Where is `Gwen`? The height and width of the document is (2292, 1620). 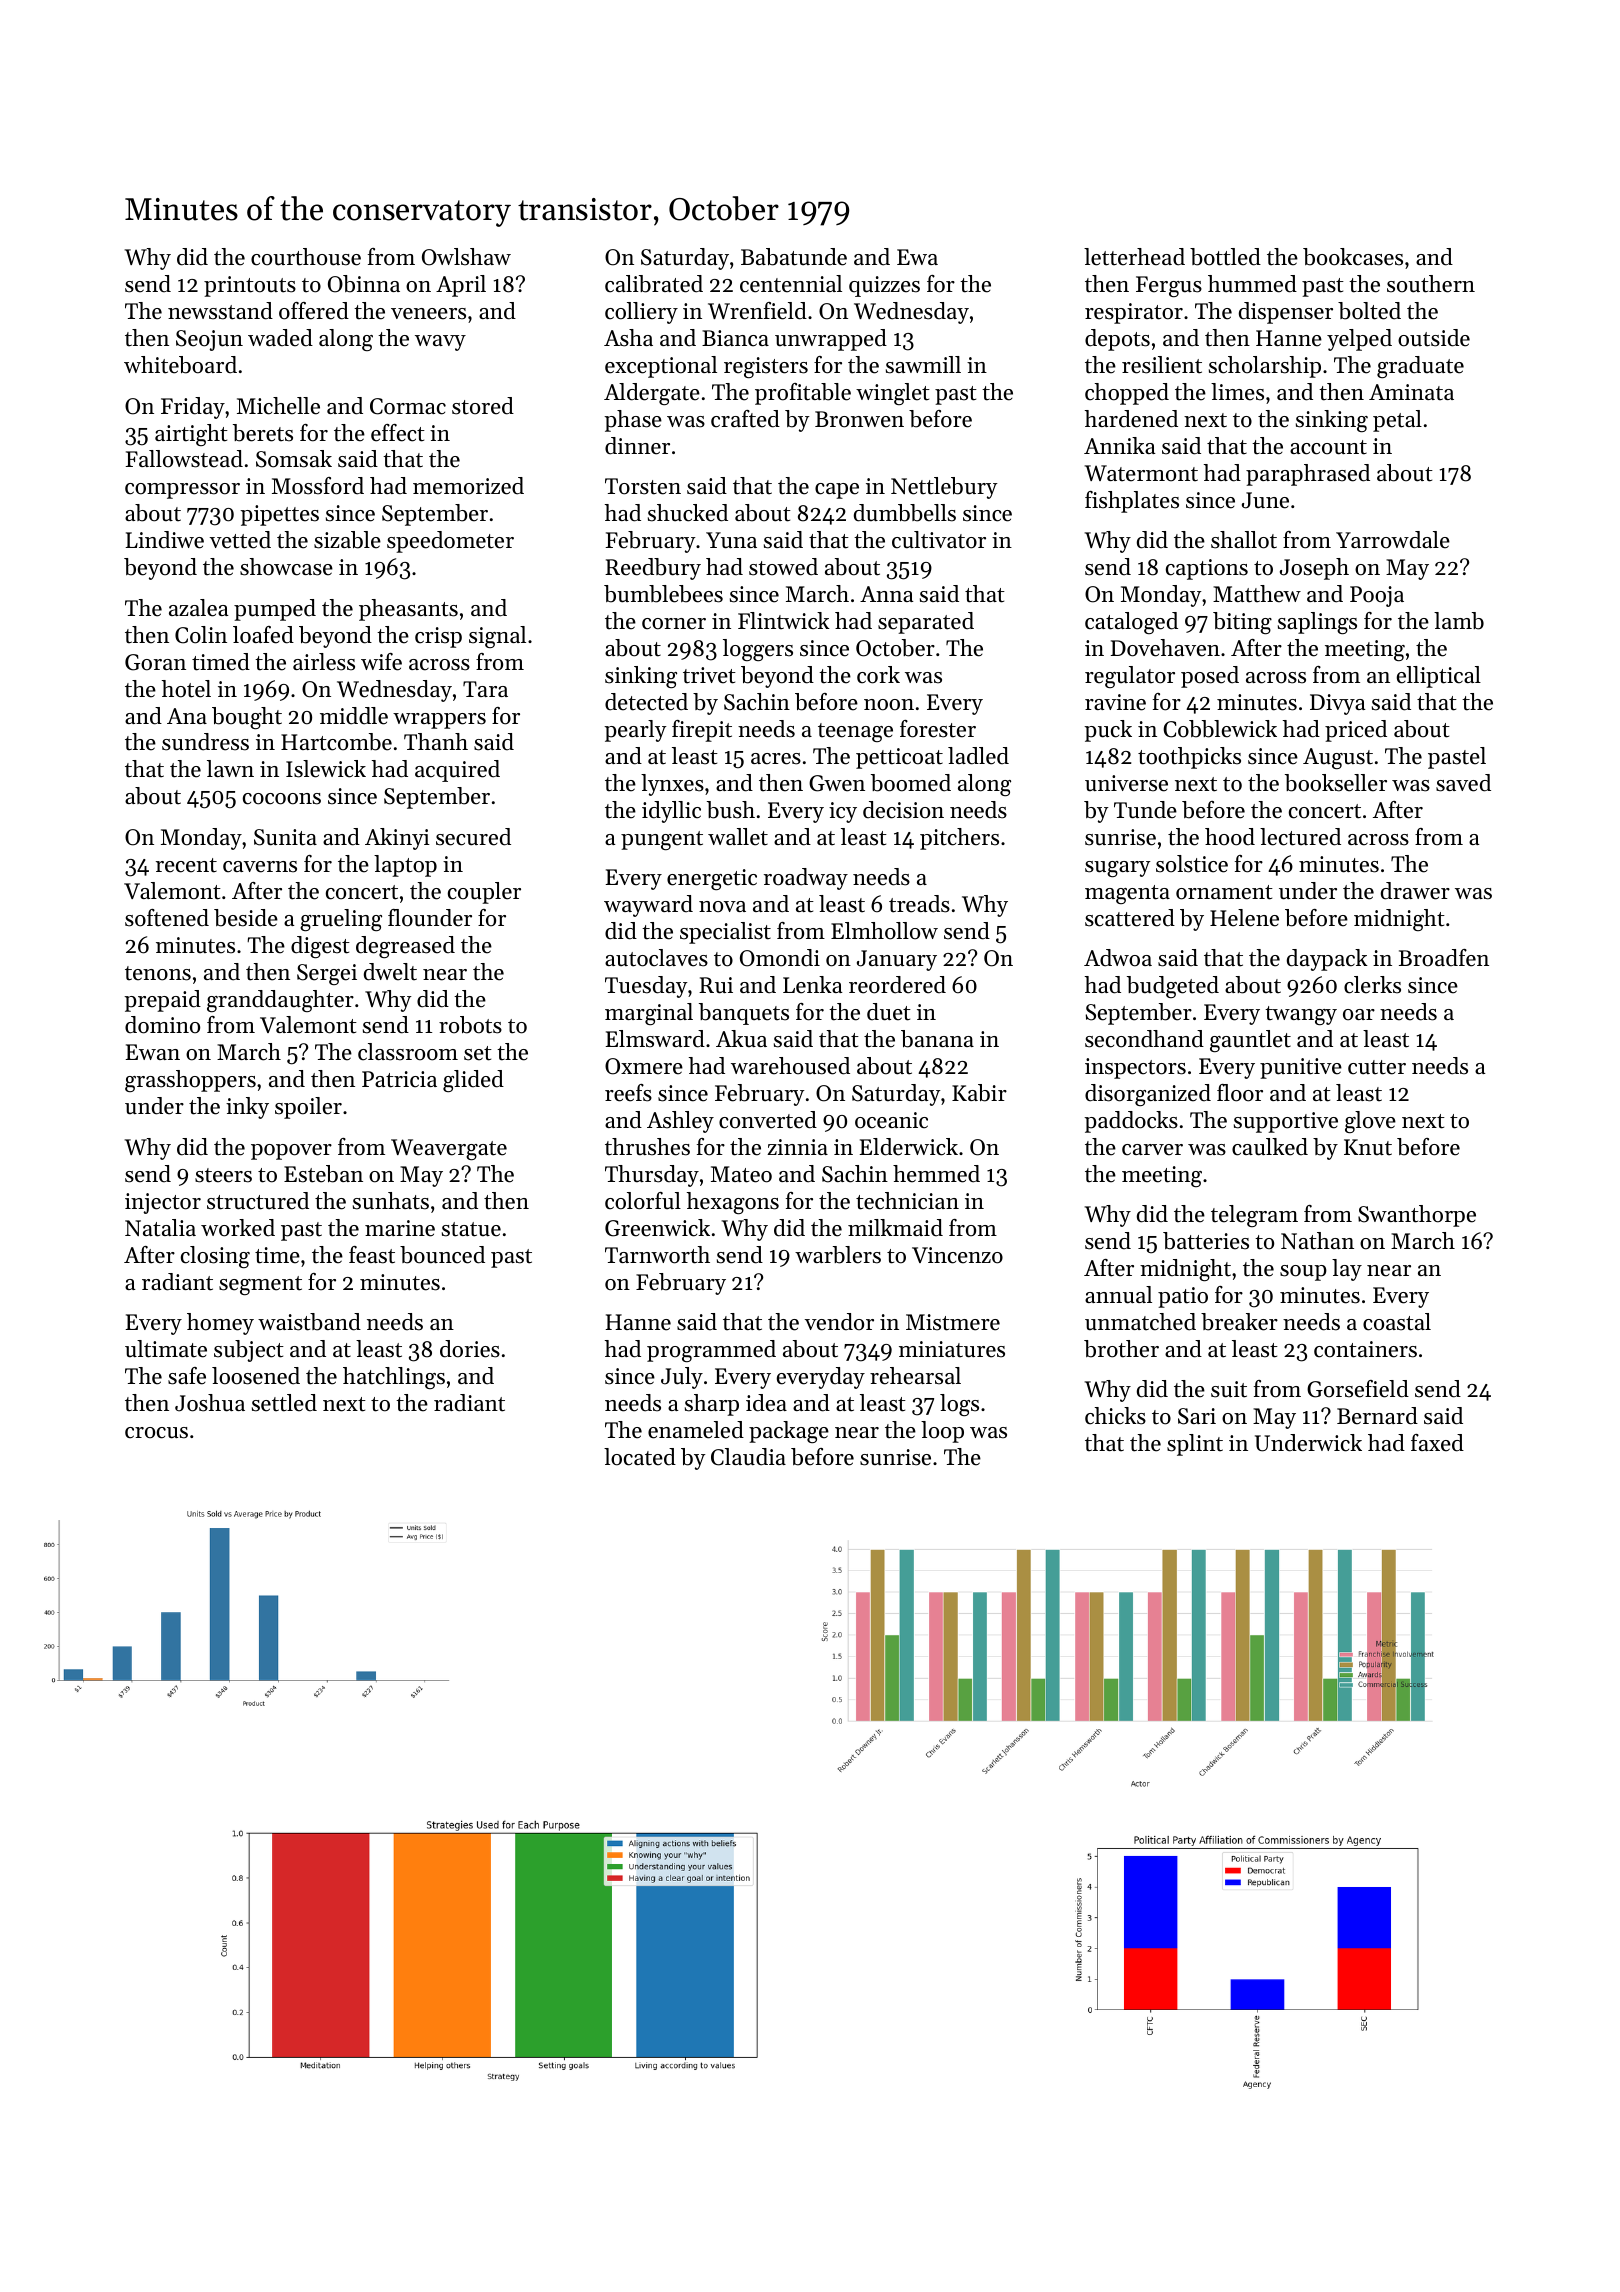
Gwen is located at coordinates (837, 783).
